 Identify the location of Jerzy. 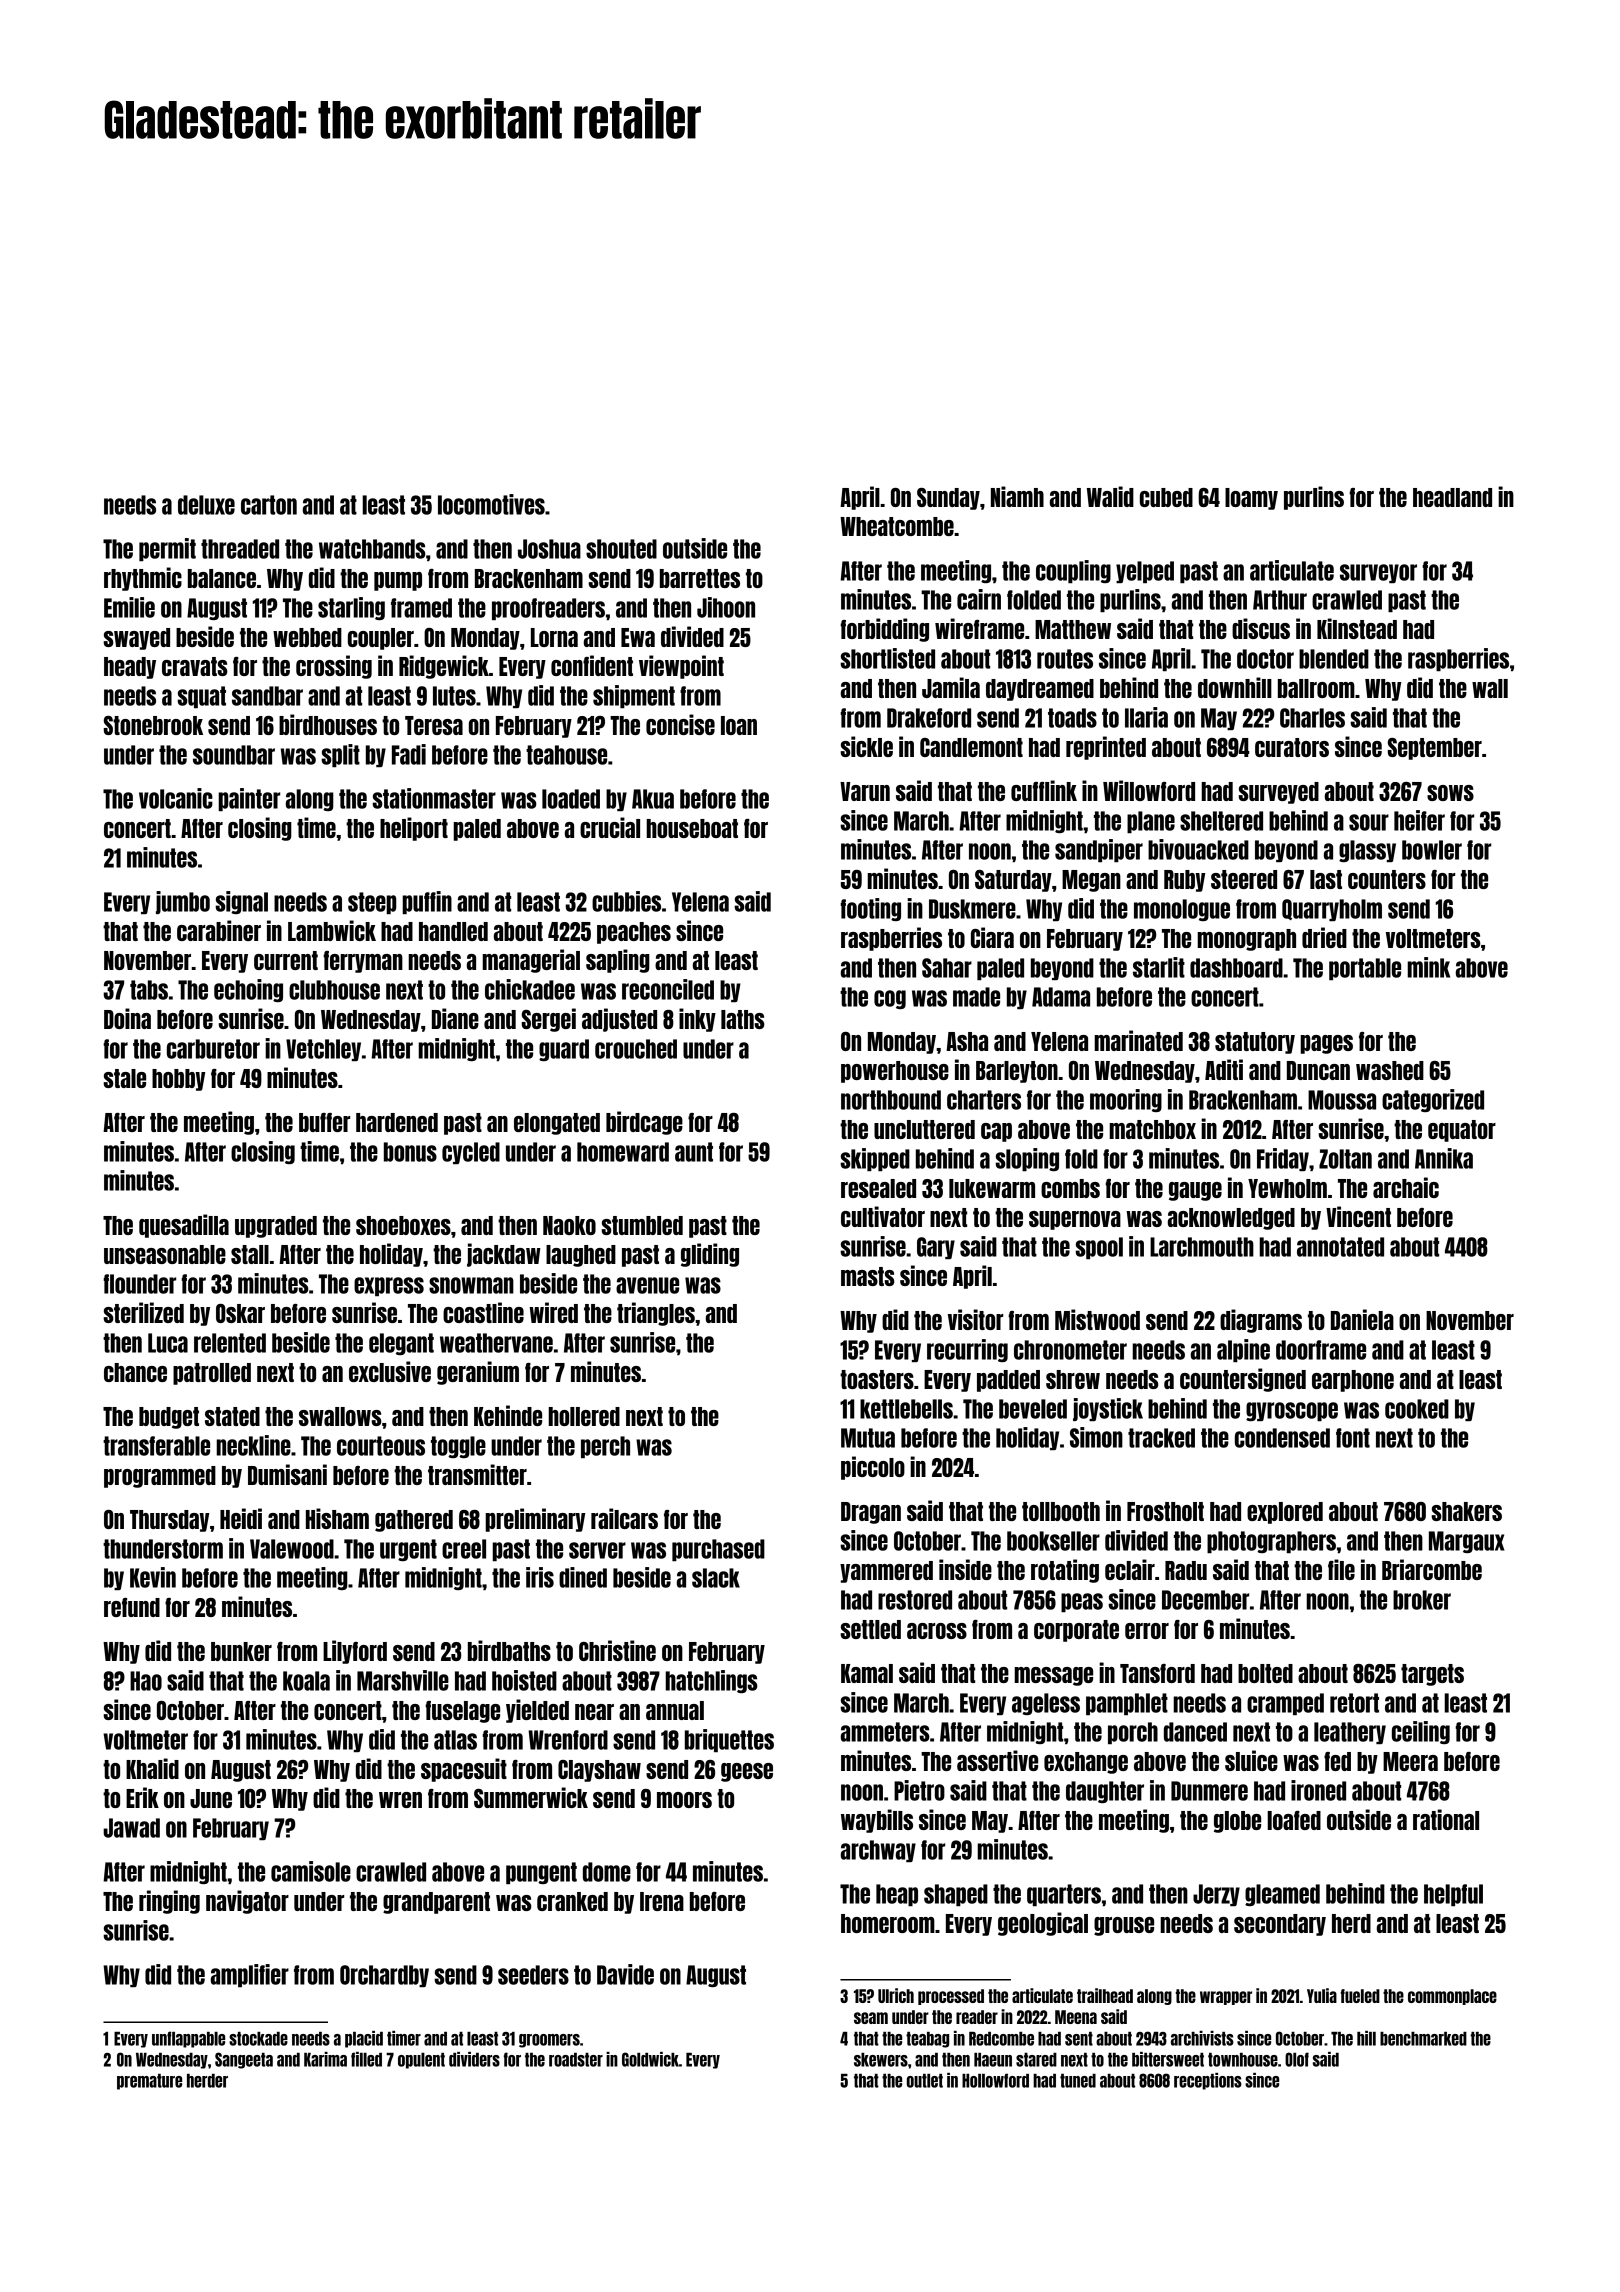
(1216, 1895).
